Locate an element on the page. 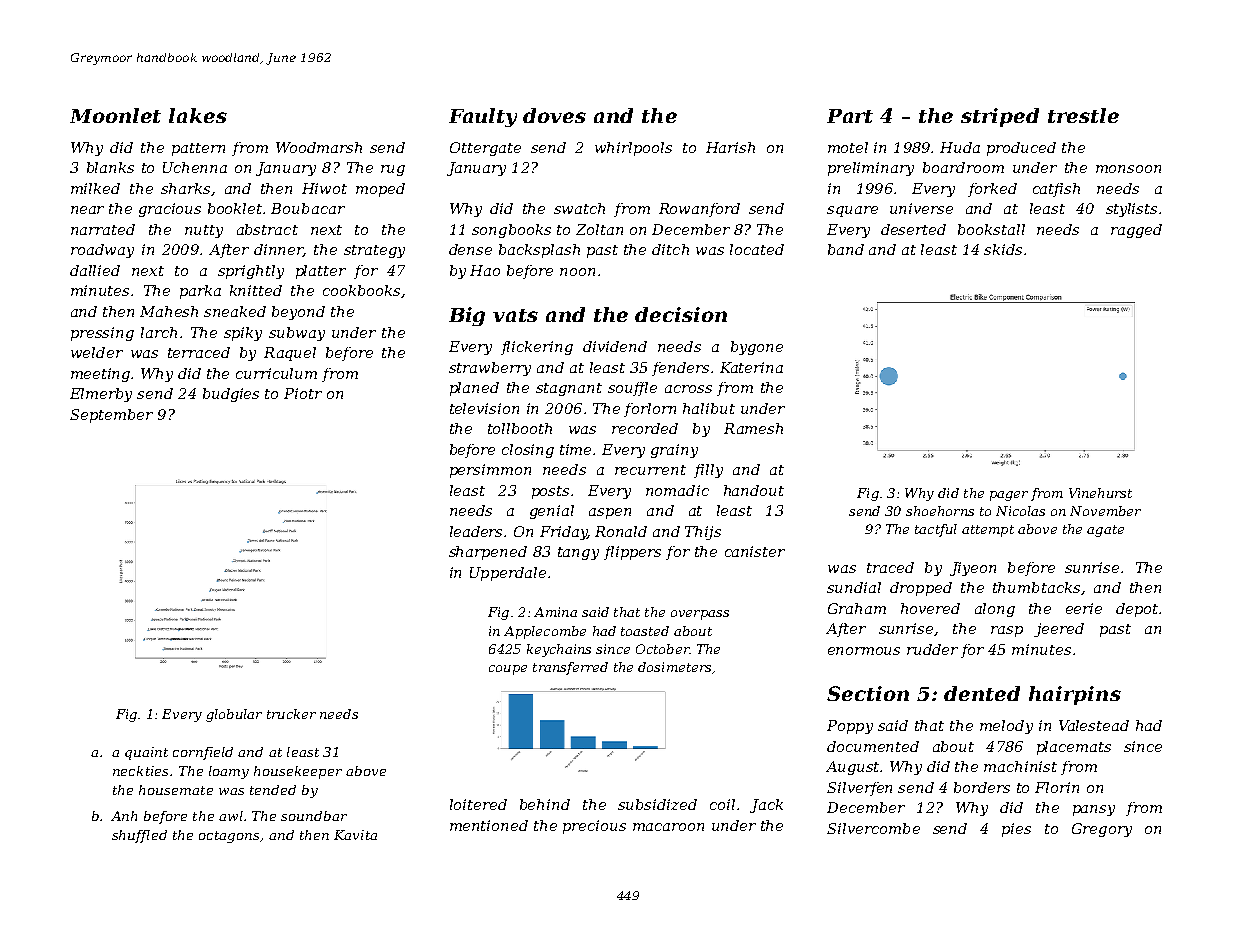 The height and width of the page is (952, 1233). doves is located at coordinates (554, 115).
